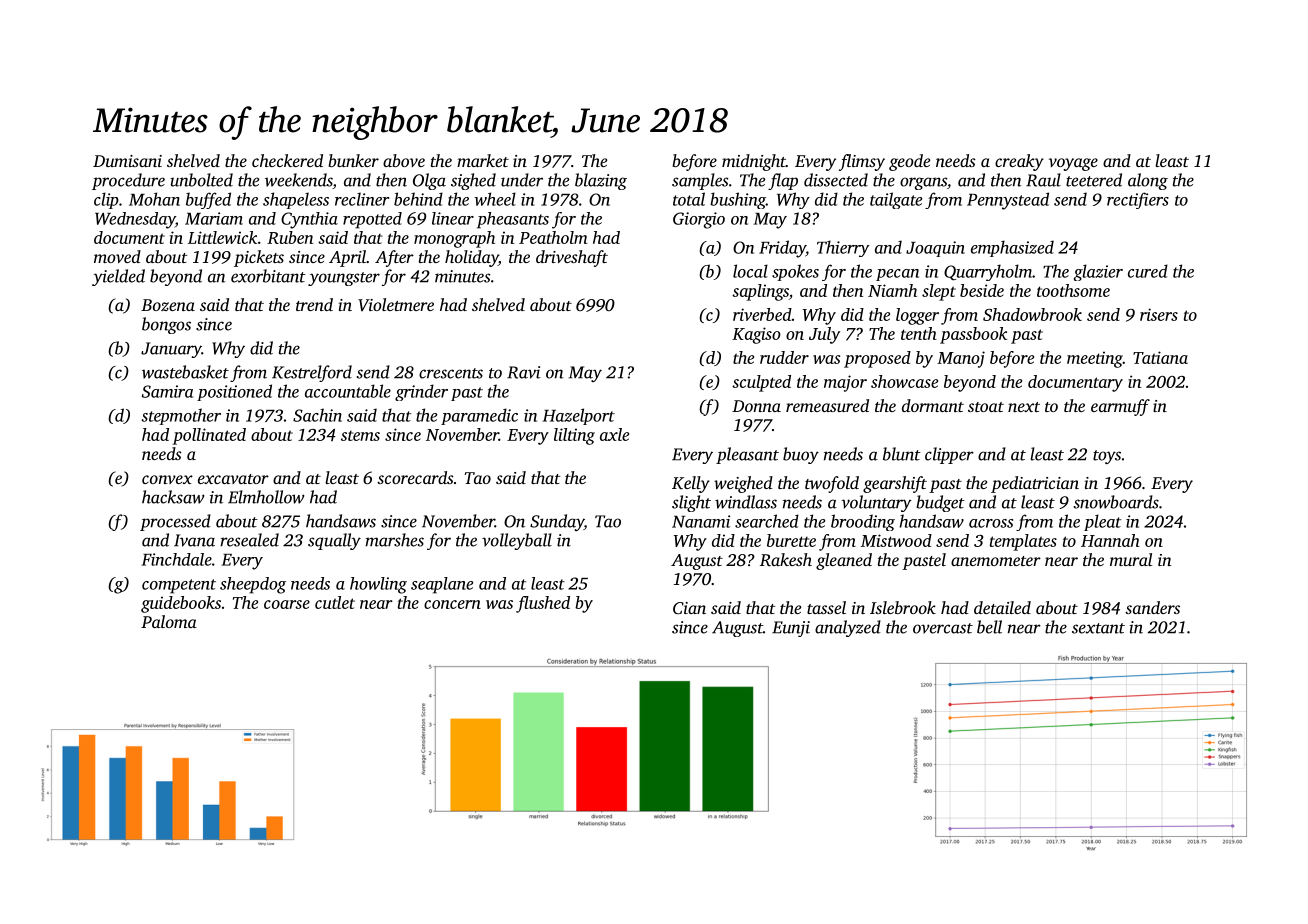  Describe the element at coordinates (298, 180) in the page. I see `weekends` at that location.
